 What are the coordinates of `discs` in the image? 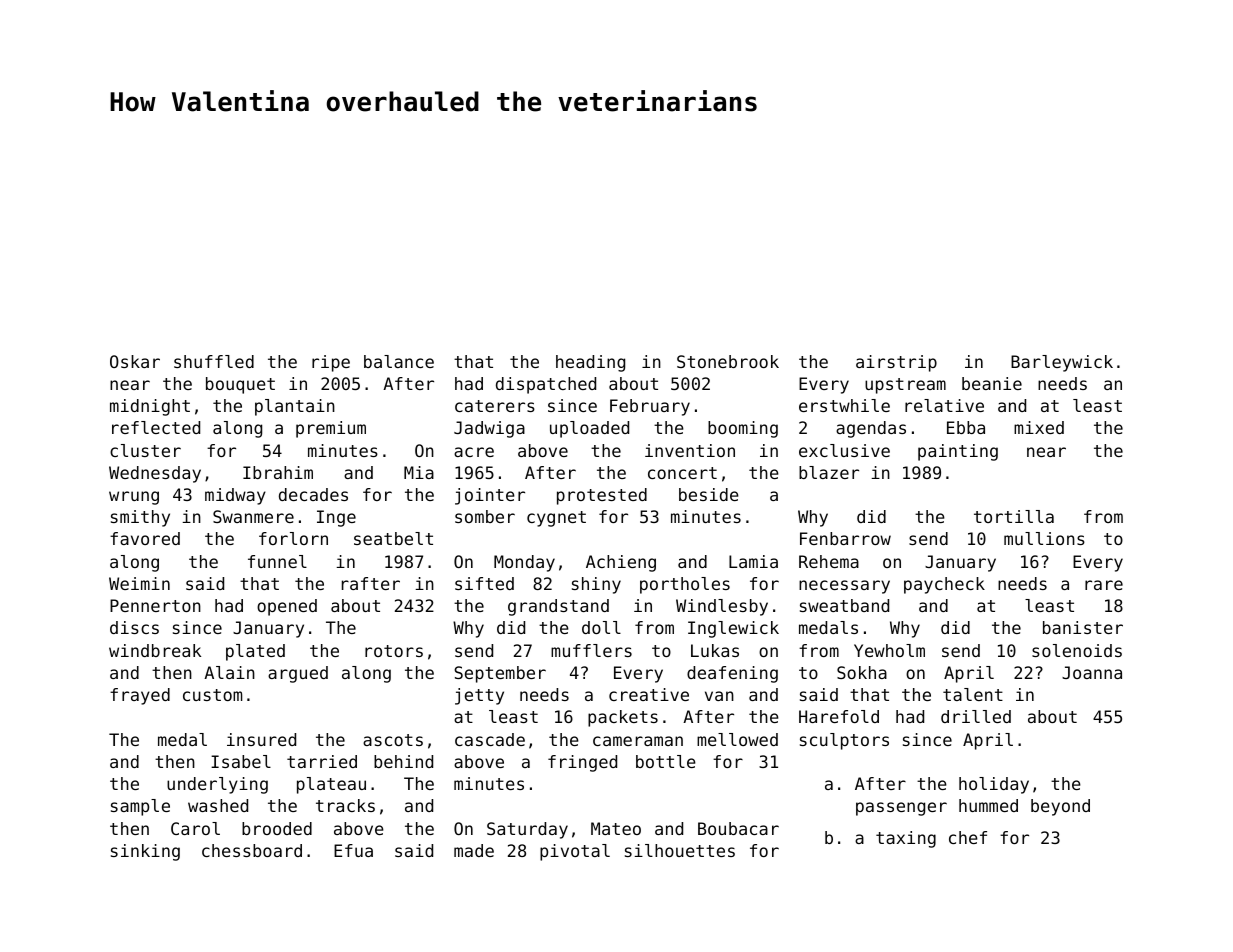 It's located at (134, 627).
